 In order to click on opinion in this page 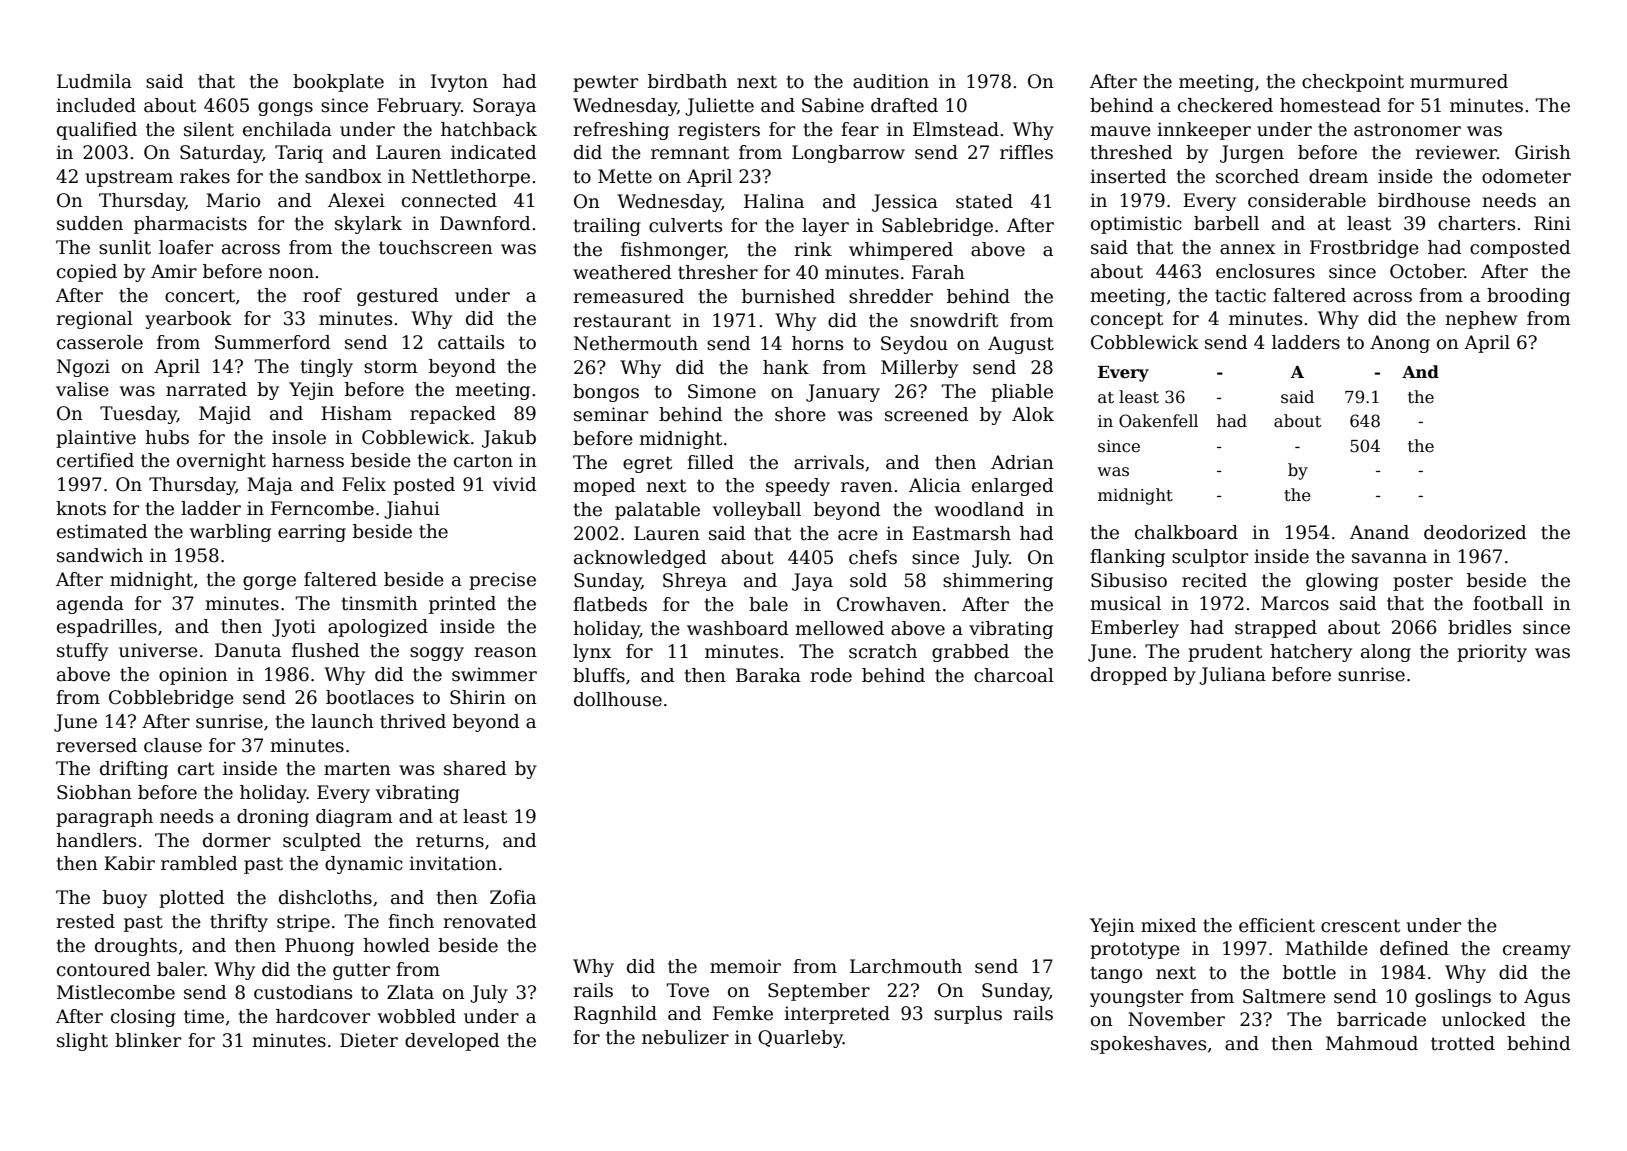, I will do `click(193, 676)`.
